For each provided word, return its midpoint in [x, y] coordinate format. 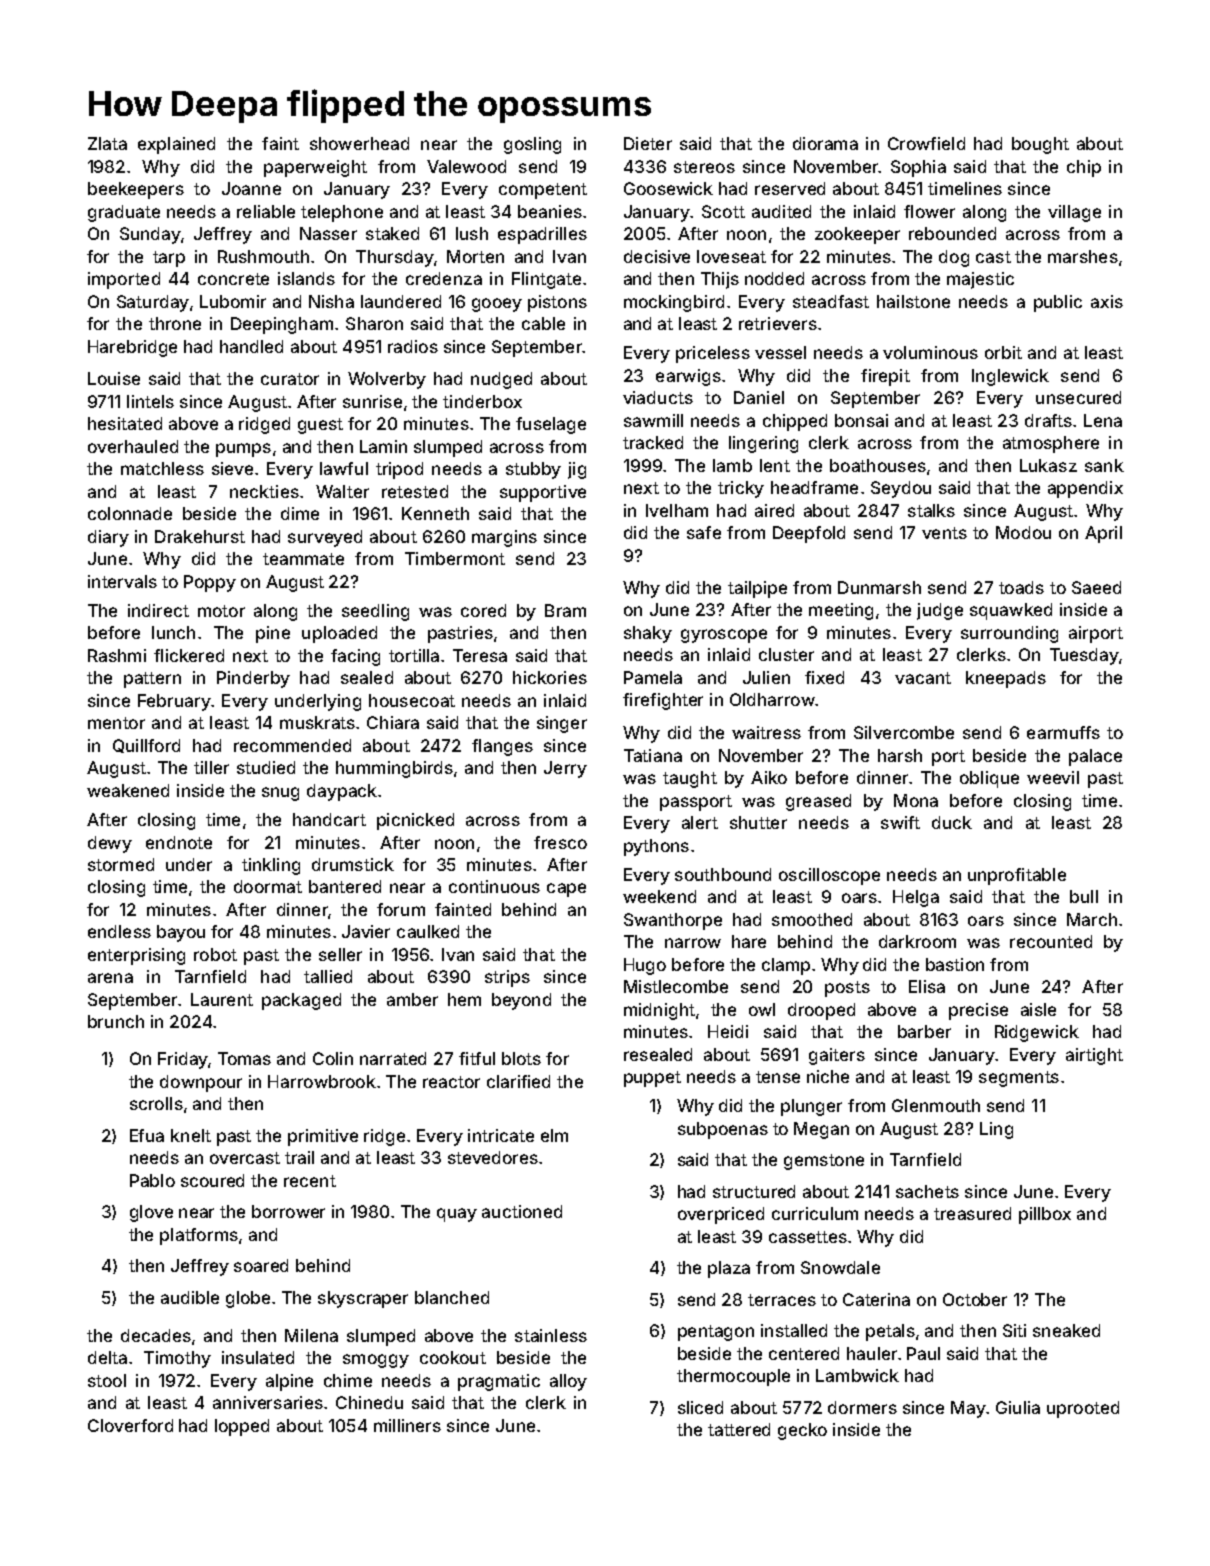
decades [156, 1335]
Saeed [1096, 587]
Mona [916, 800]
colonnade [130, 513]
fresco [560, 842]
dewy [110, 844]
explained [176, 145]
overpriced [721, 1215]
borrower [288, 1211]
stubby [533, 470]
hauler [872, 1353]
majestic [980, 280]
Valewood [466, 166]
